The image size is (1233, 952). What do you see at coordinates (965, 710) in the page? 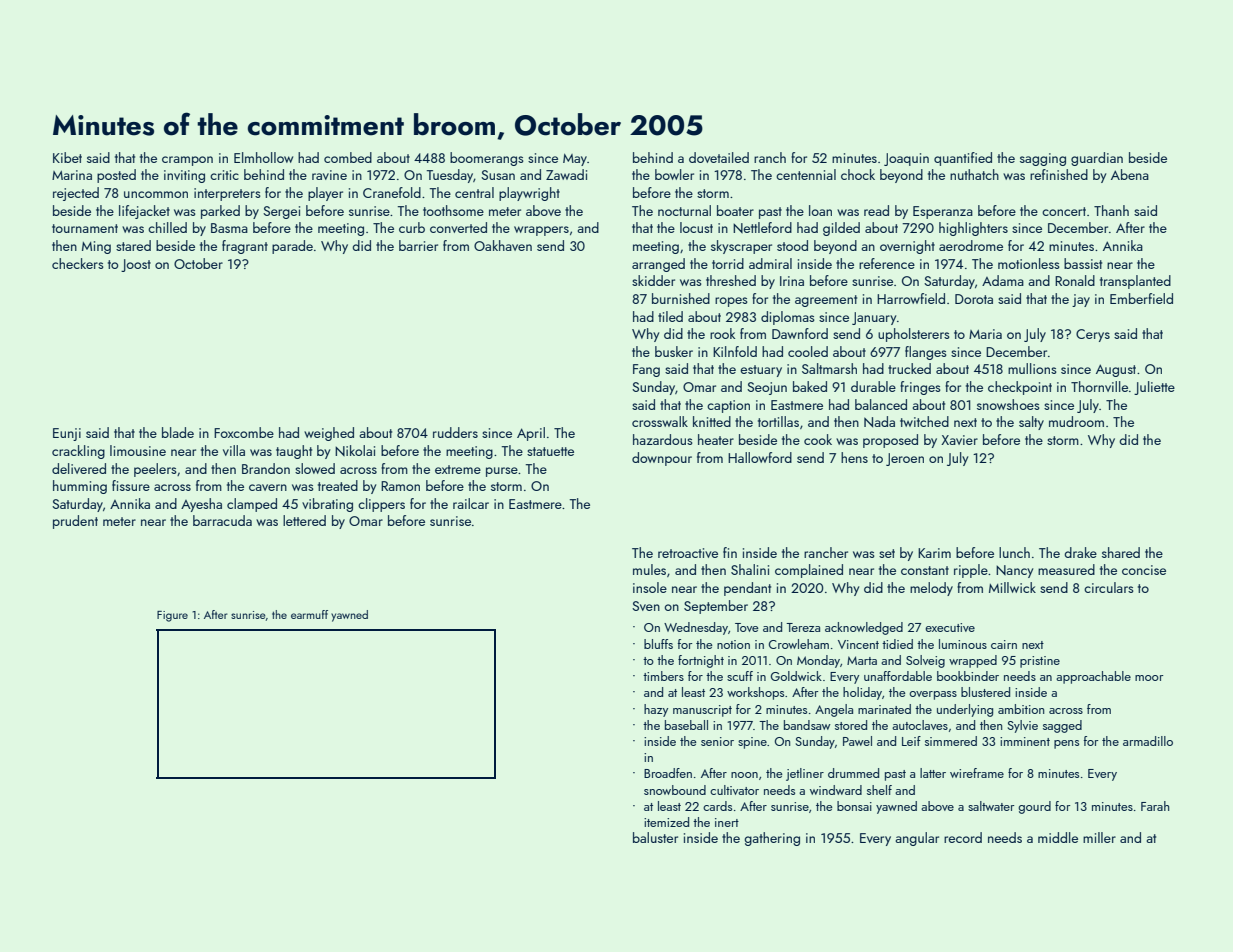
I see `underlying` at bounding box center [965, 710].
